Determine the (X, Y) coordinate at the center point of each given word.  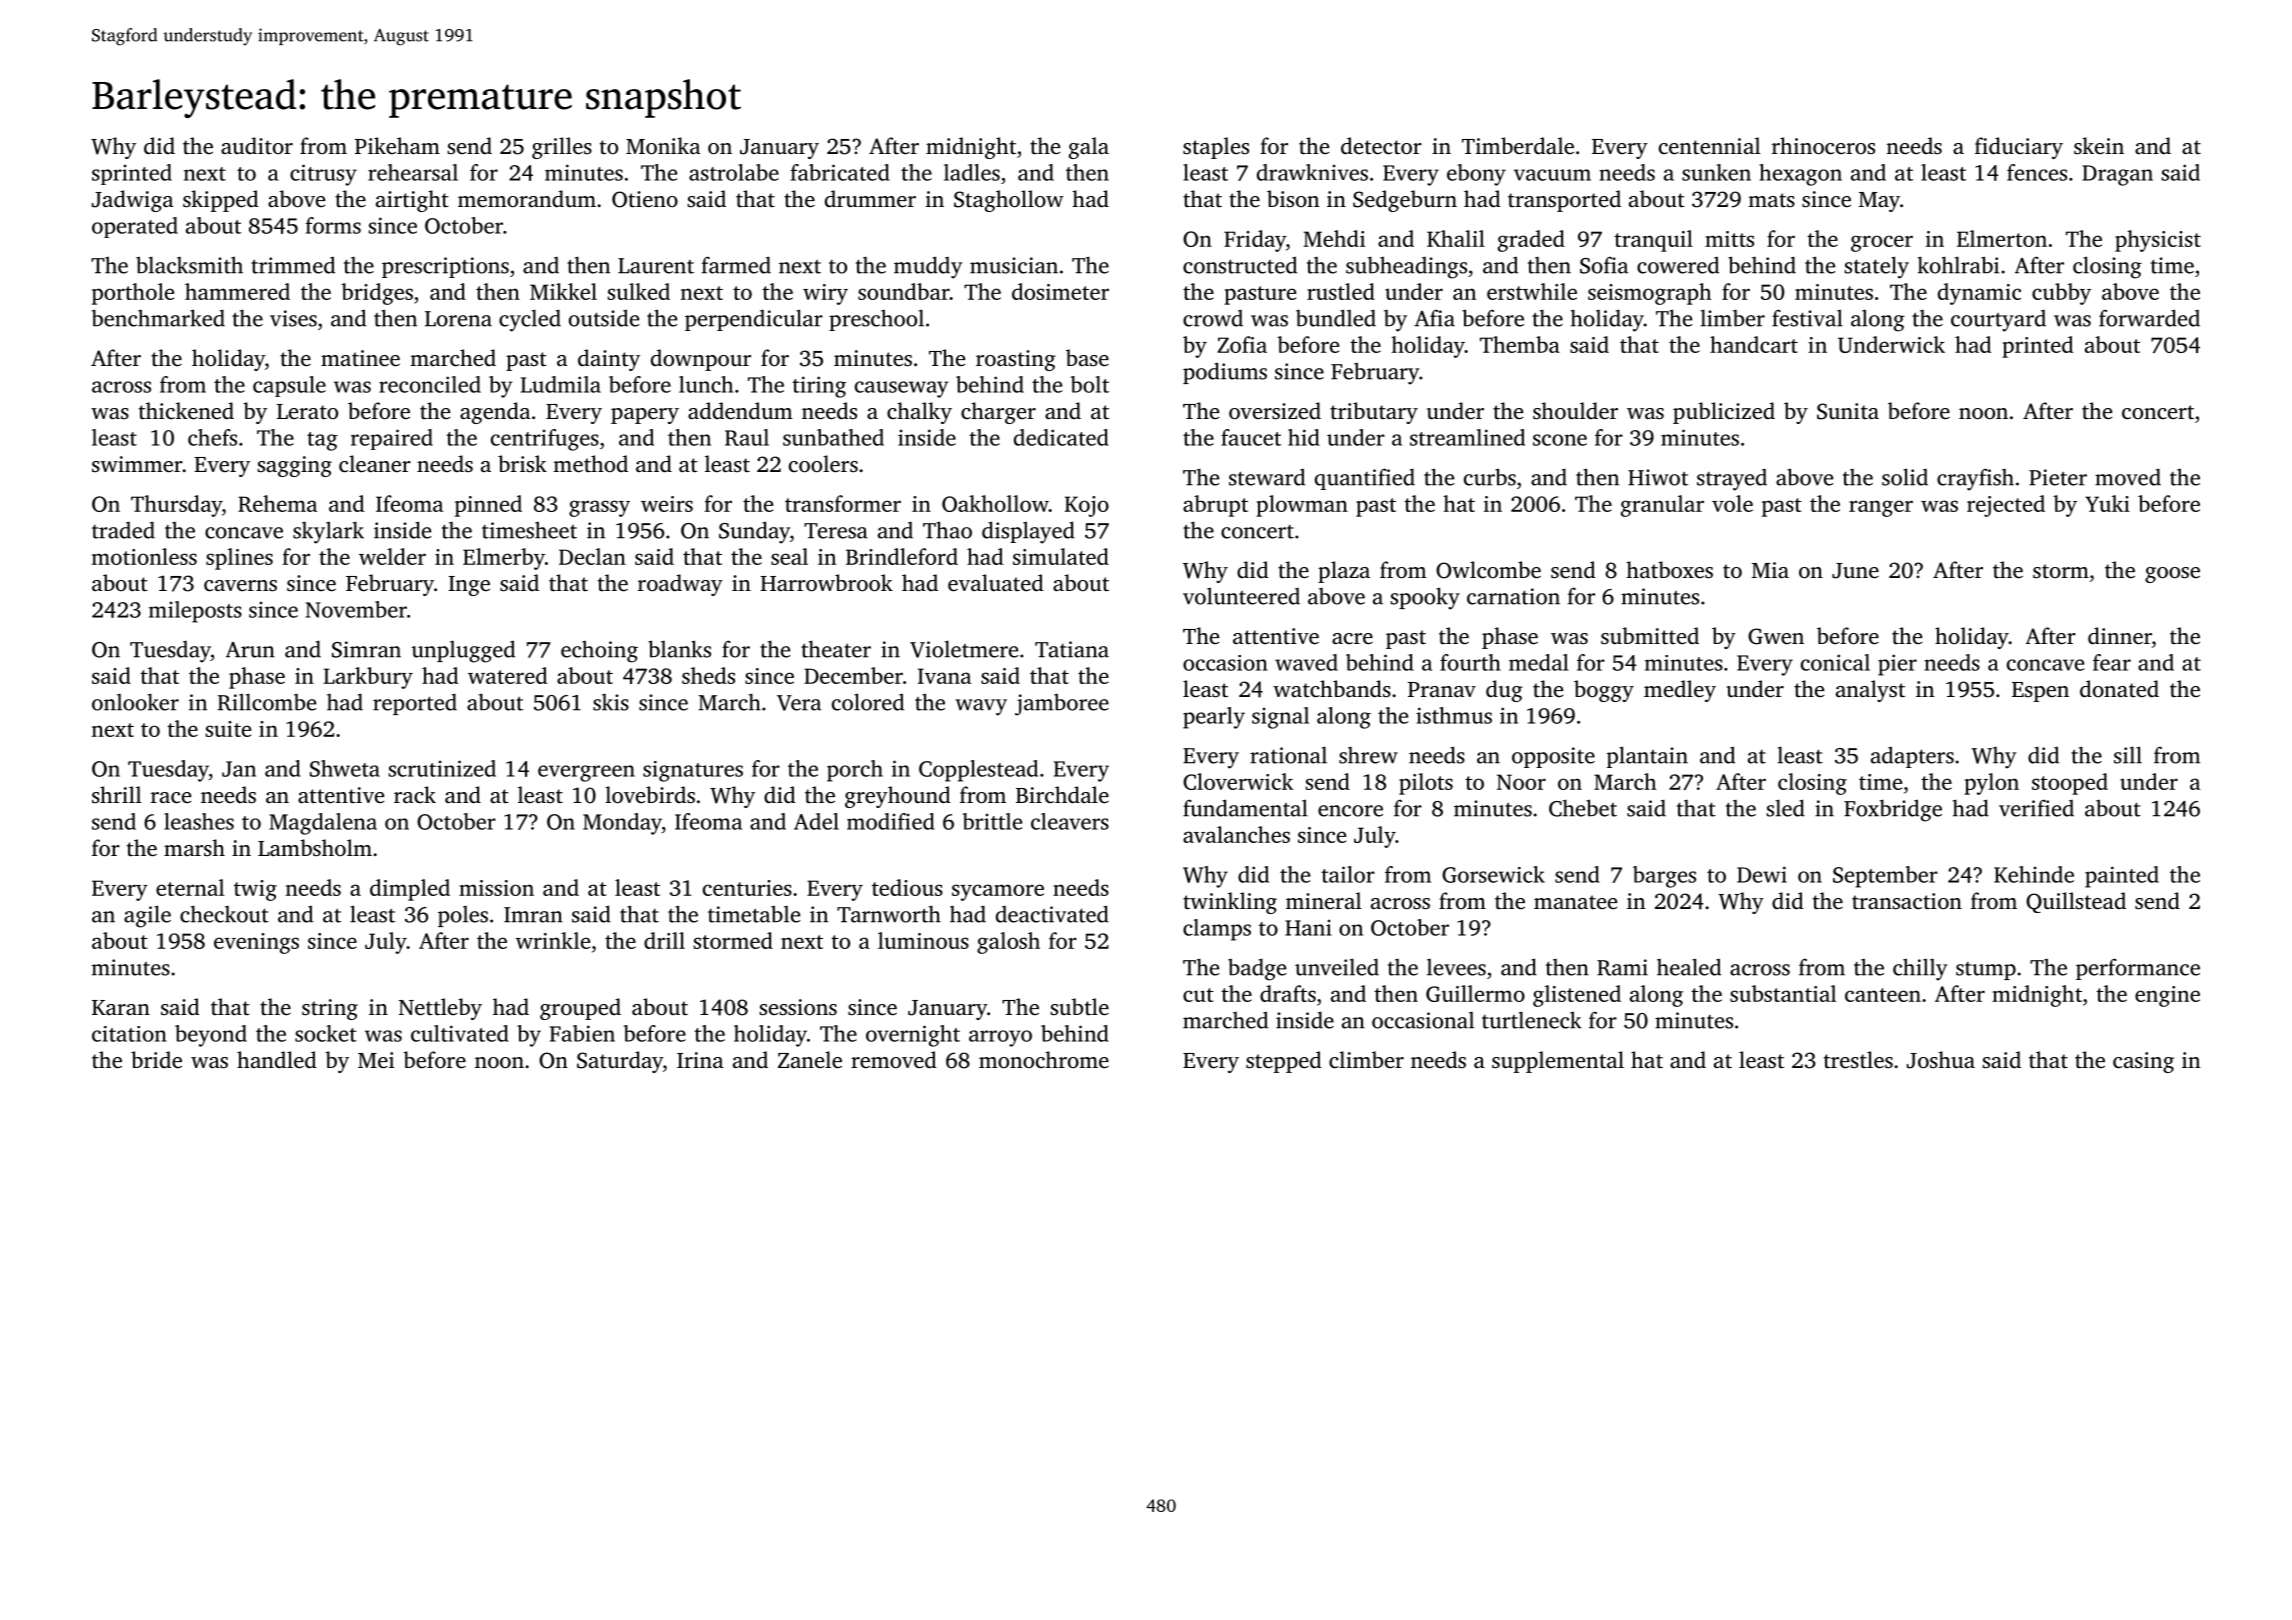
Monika (663, 146)
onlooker (135, 702)
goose (2172, 575)
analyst (1870, 691)
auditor (257, 145)
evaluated (996, 583)
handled (277, 1060)
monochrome (1044, 1060)
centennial (1710, 146)
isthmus (1454, 715)
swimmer (137, 464)
